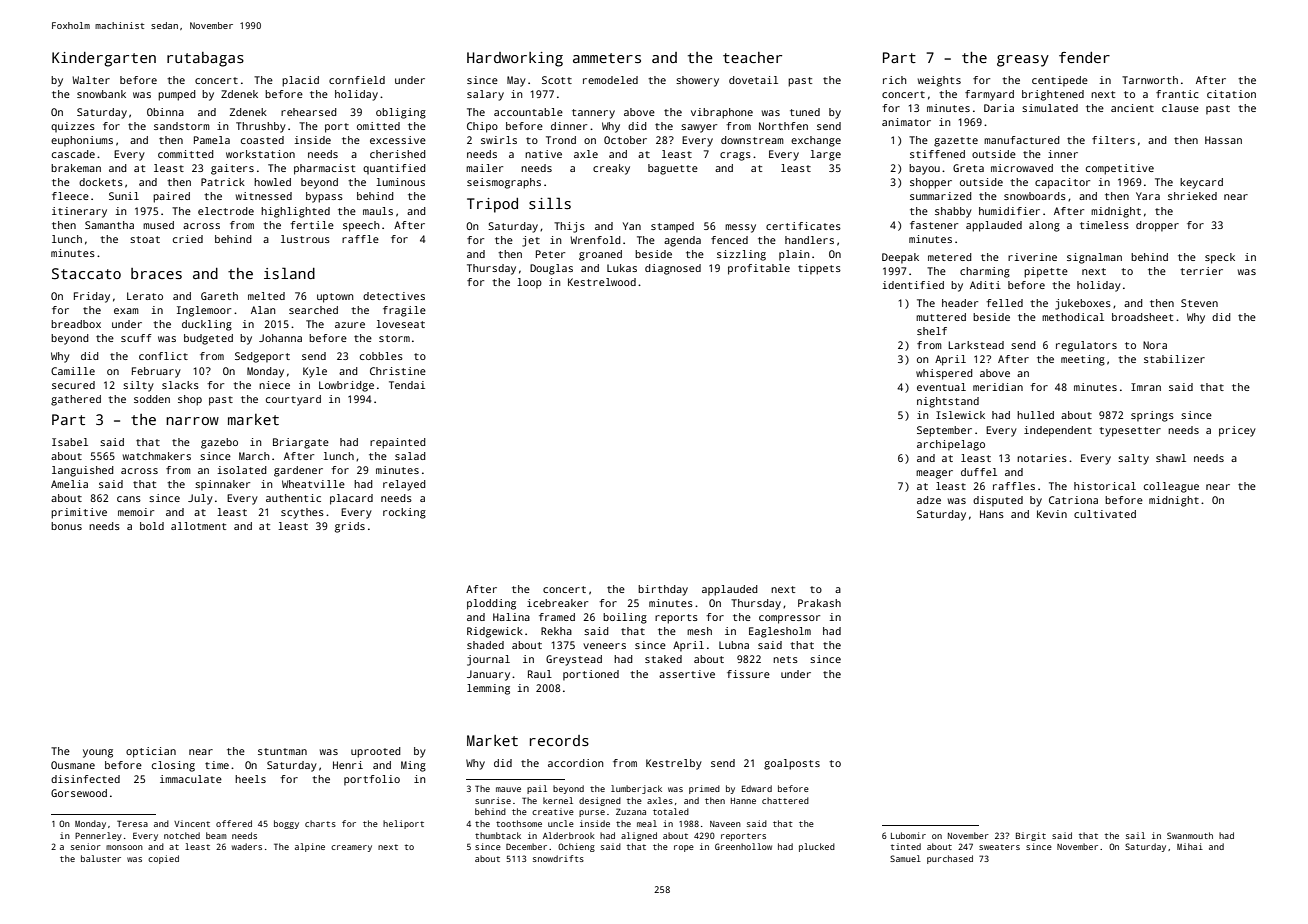  What do you see at coordinates (950, 859) in the image?
I see `purchased` at bounding box center [950, 859].
